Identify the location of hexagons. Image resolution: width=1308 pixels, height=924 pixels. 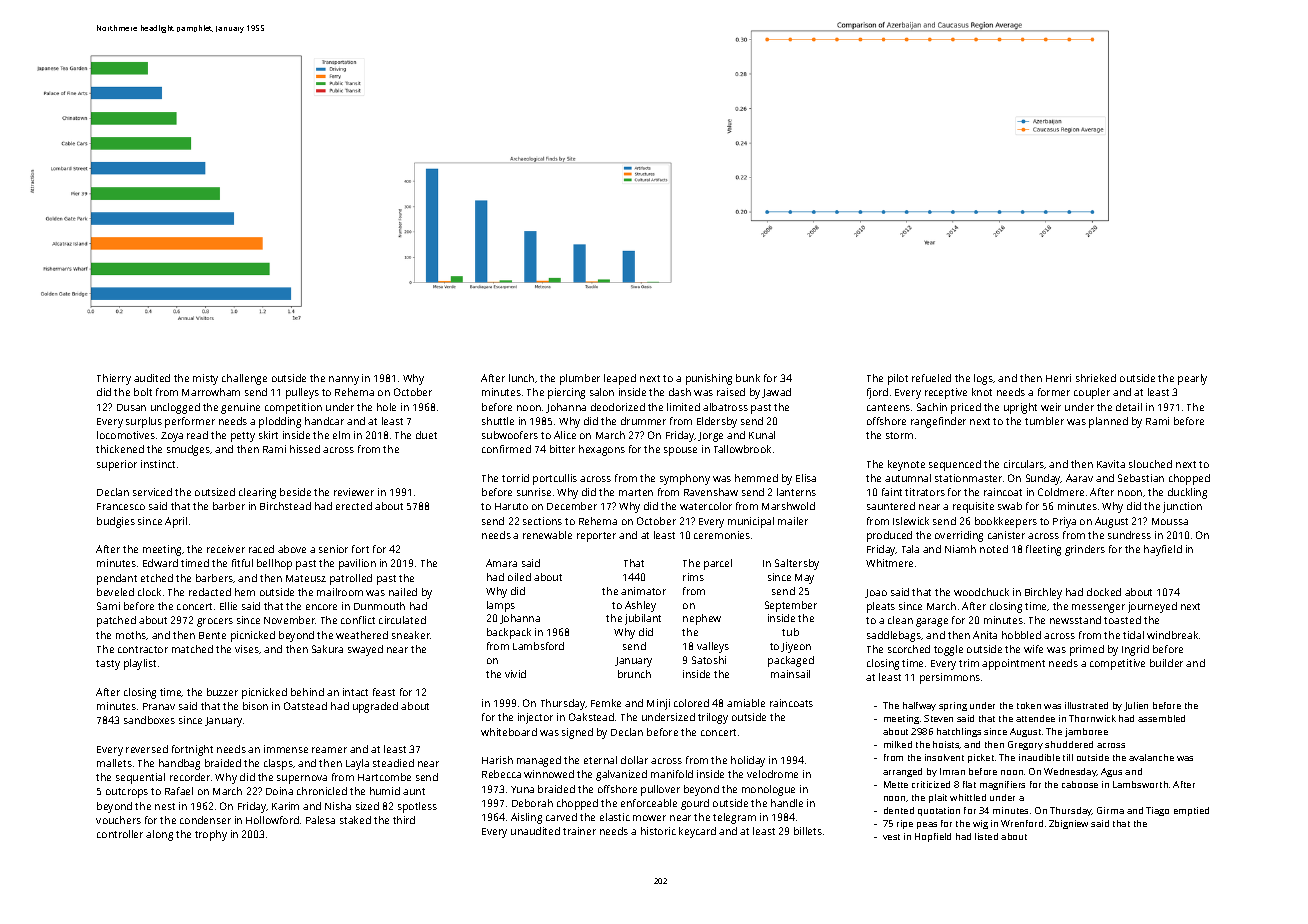
(602, 450).
